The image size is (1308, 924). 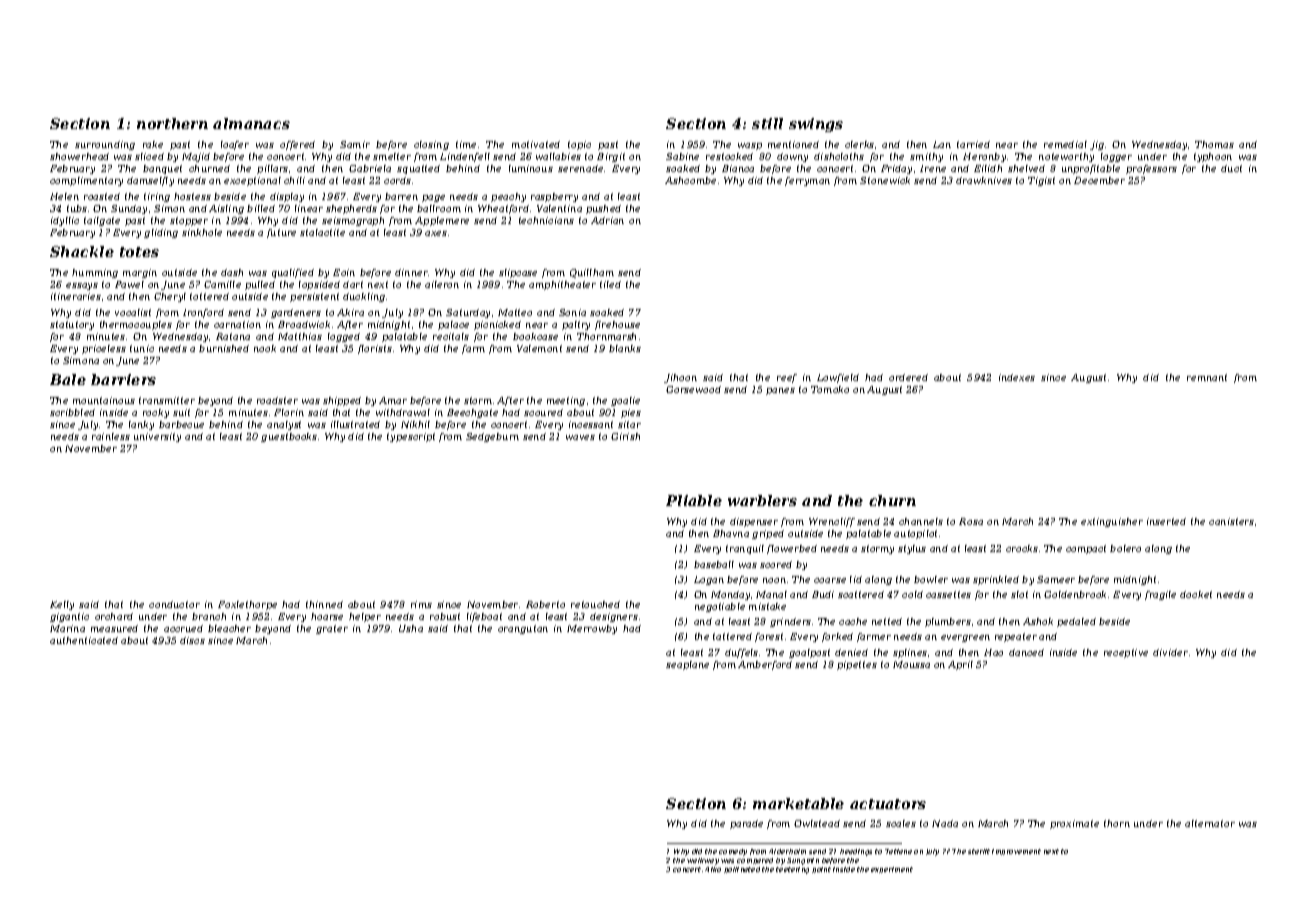 I want to click on Quillham, so click(x=592, y=273).
